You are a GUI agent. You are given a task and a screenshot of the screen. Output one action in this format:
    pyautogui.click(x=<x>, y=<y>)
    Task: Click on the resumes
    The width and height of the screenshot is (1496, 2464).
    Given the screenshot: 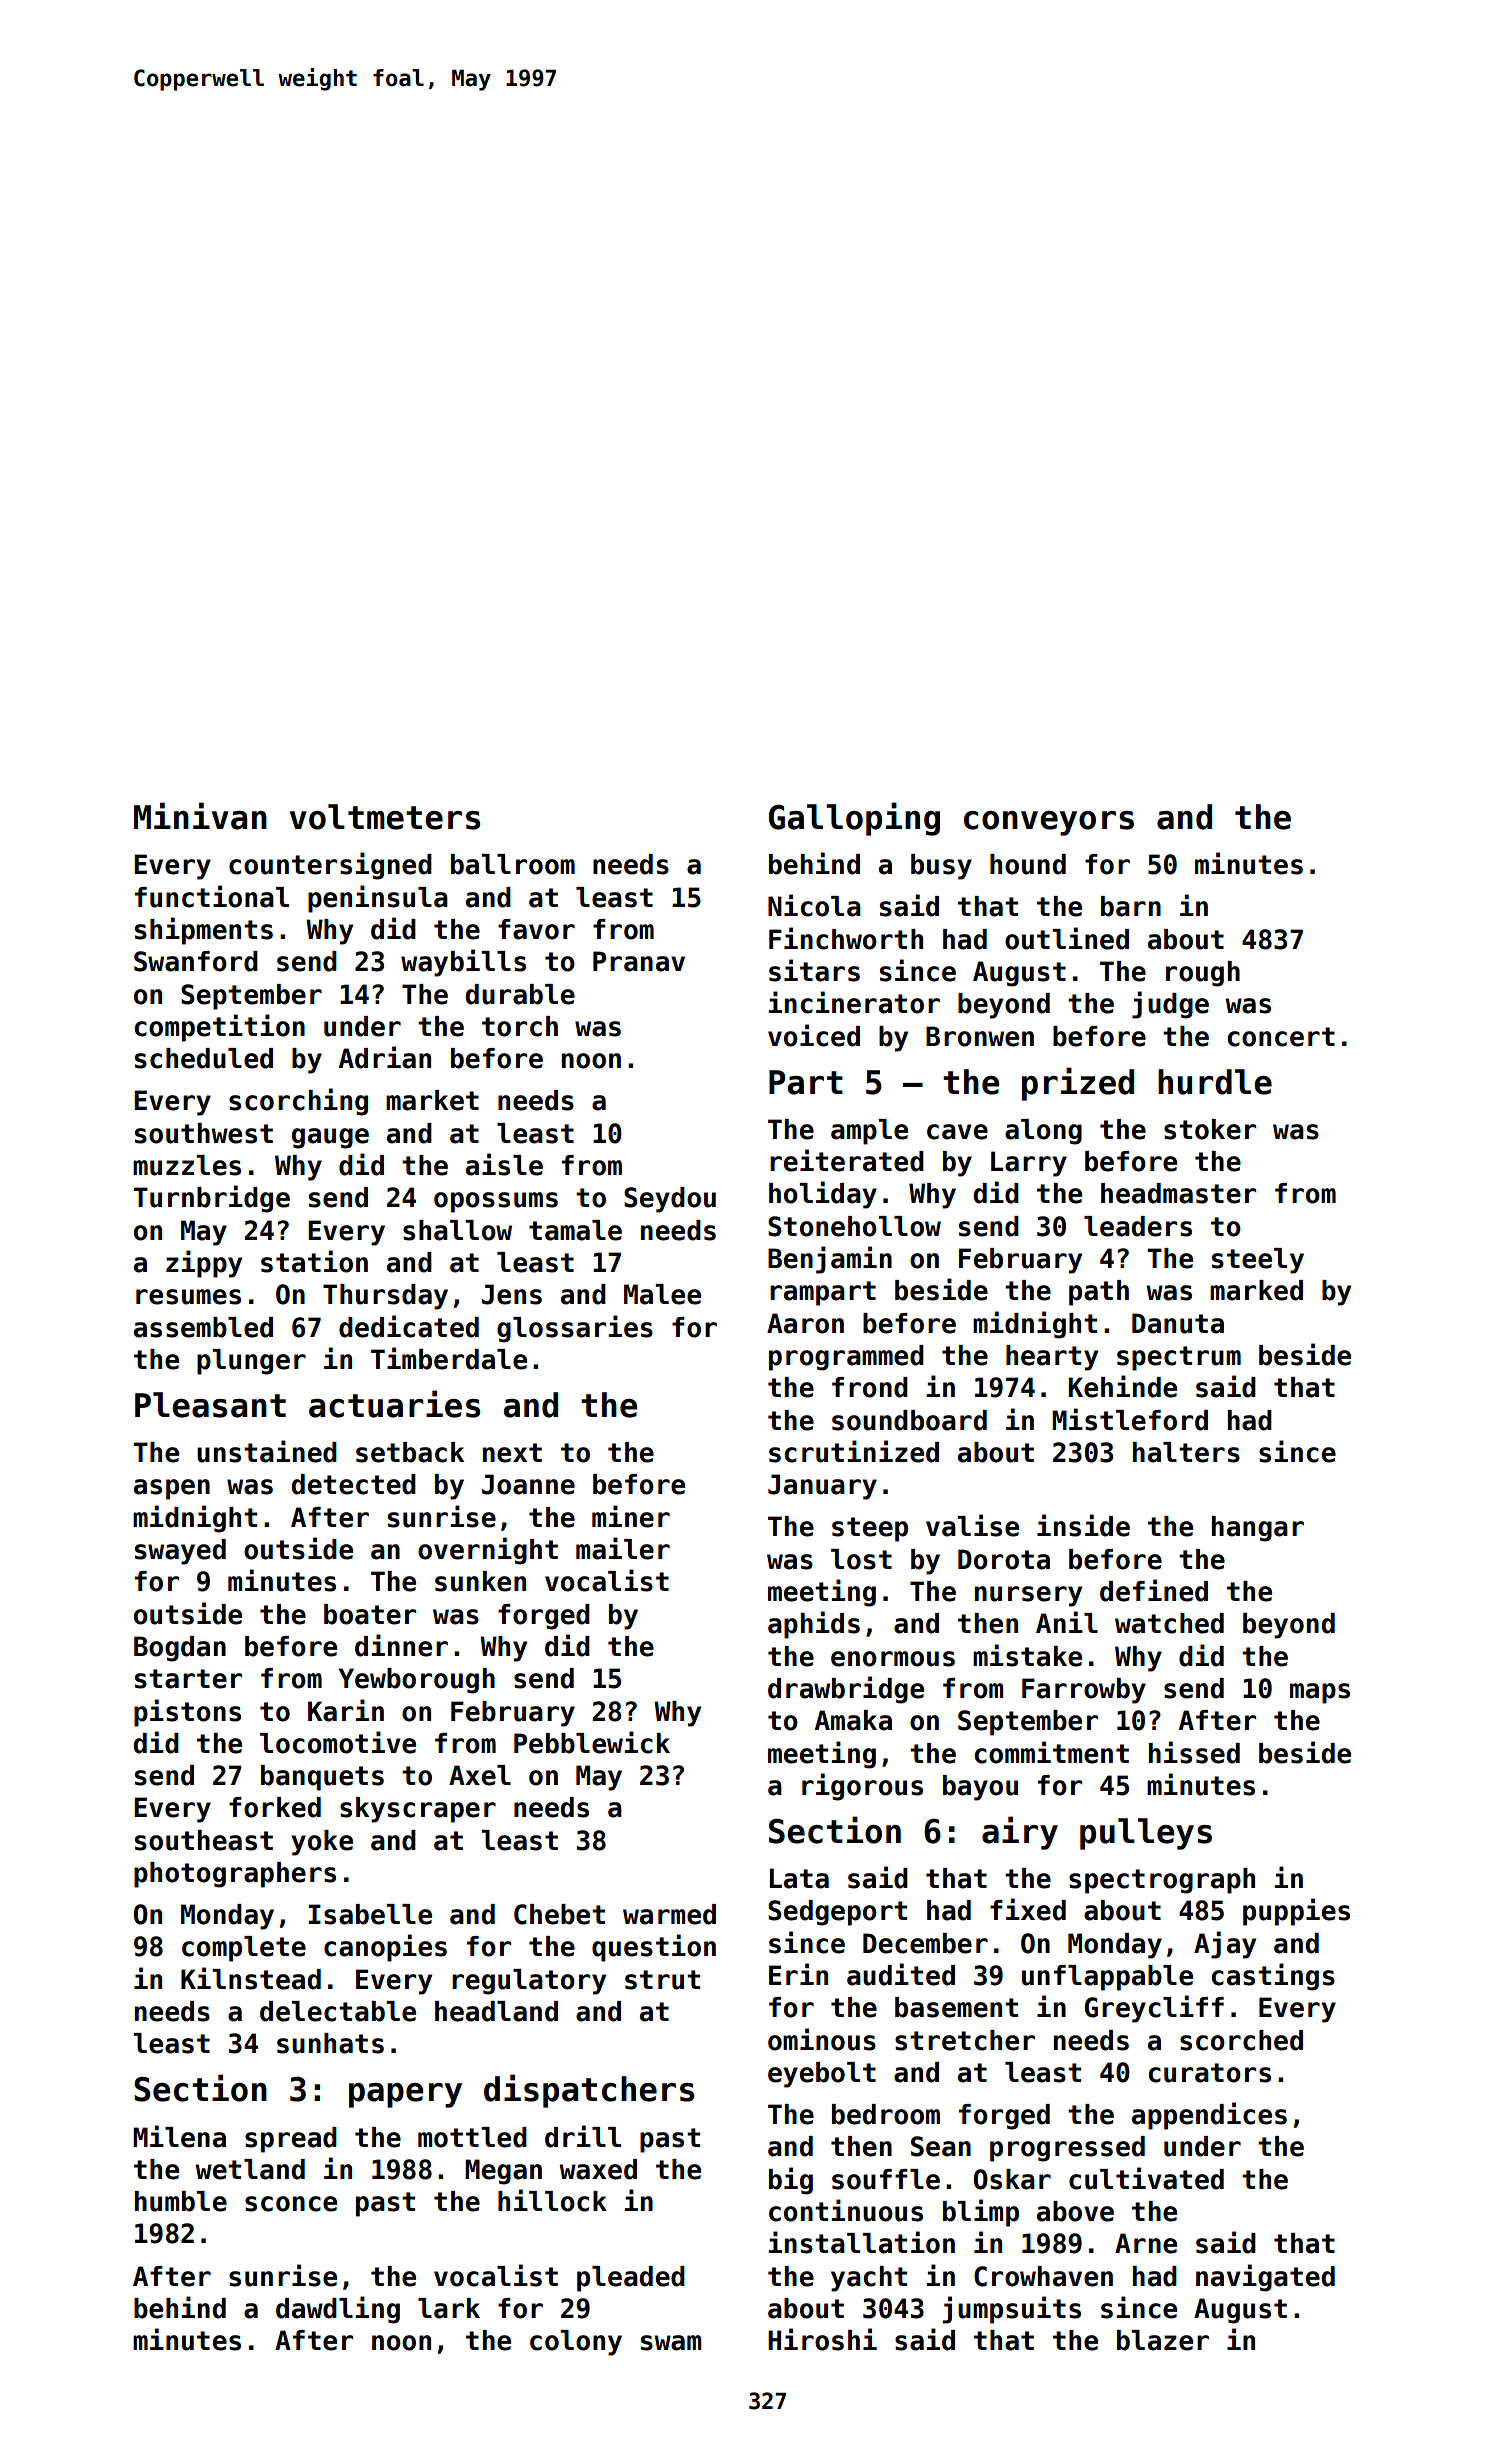 What is the action you would take?
    pyautogui.click(x=188, y=1297)
